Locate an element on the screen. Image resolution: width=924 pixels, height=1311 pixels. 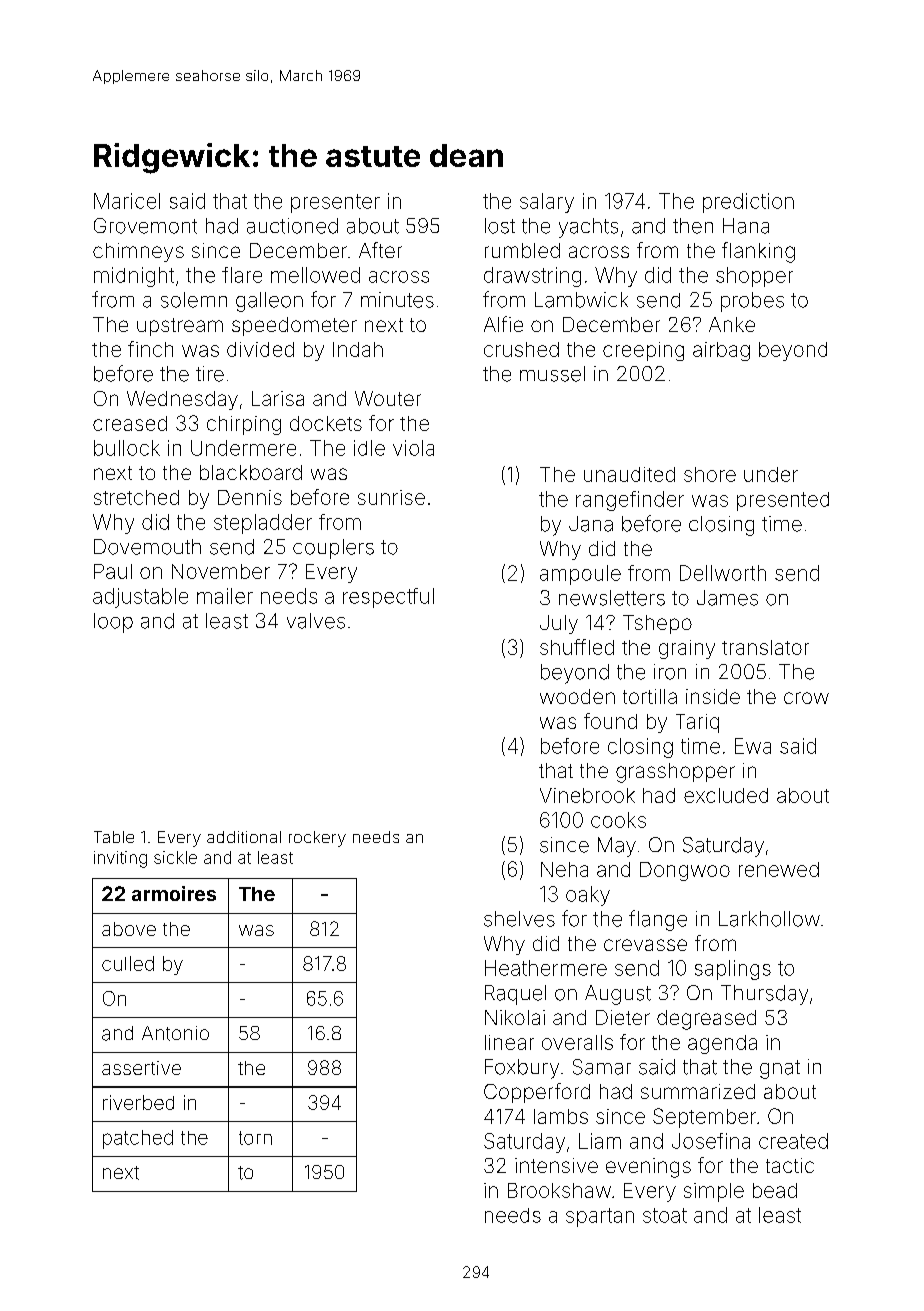
torn is located at coordinates (255, 1138).
